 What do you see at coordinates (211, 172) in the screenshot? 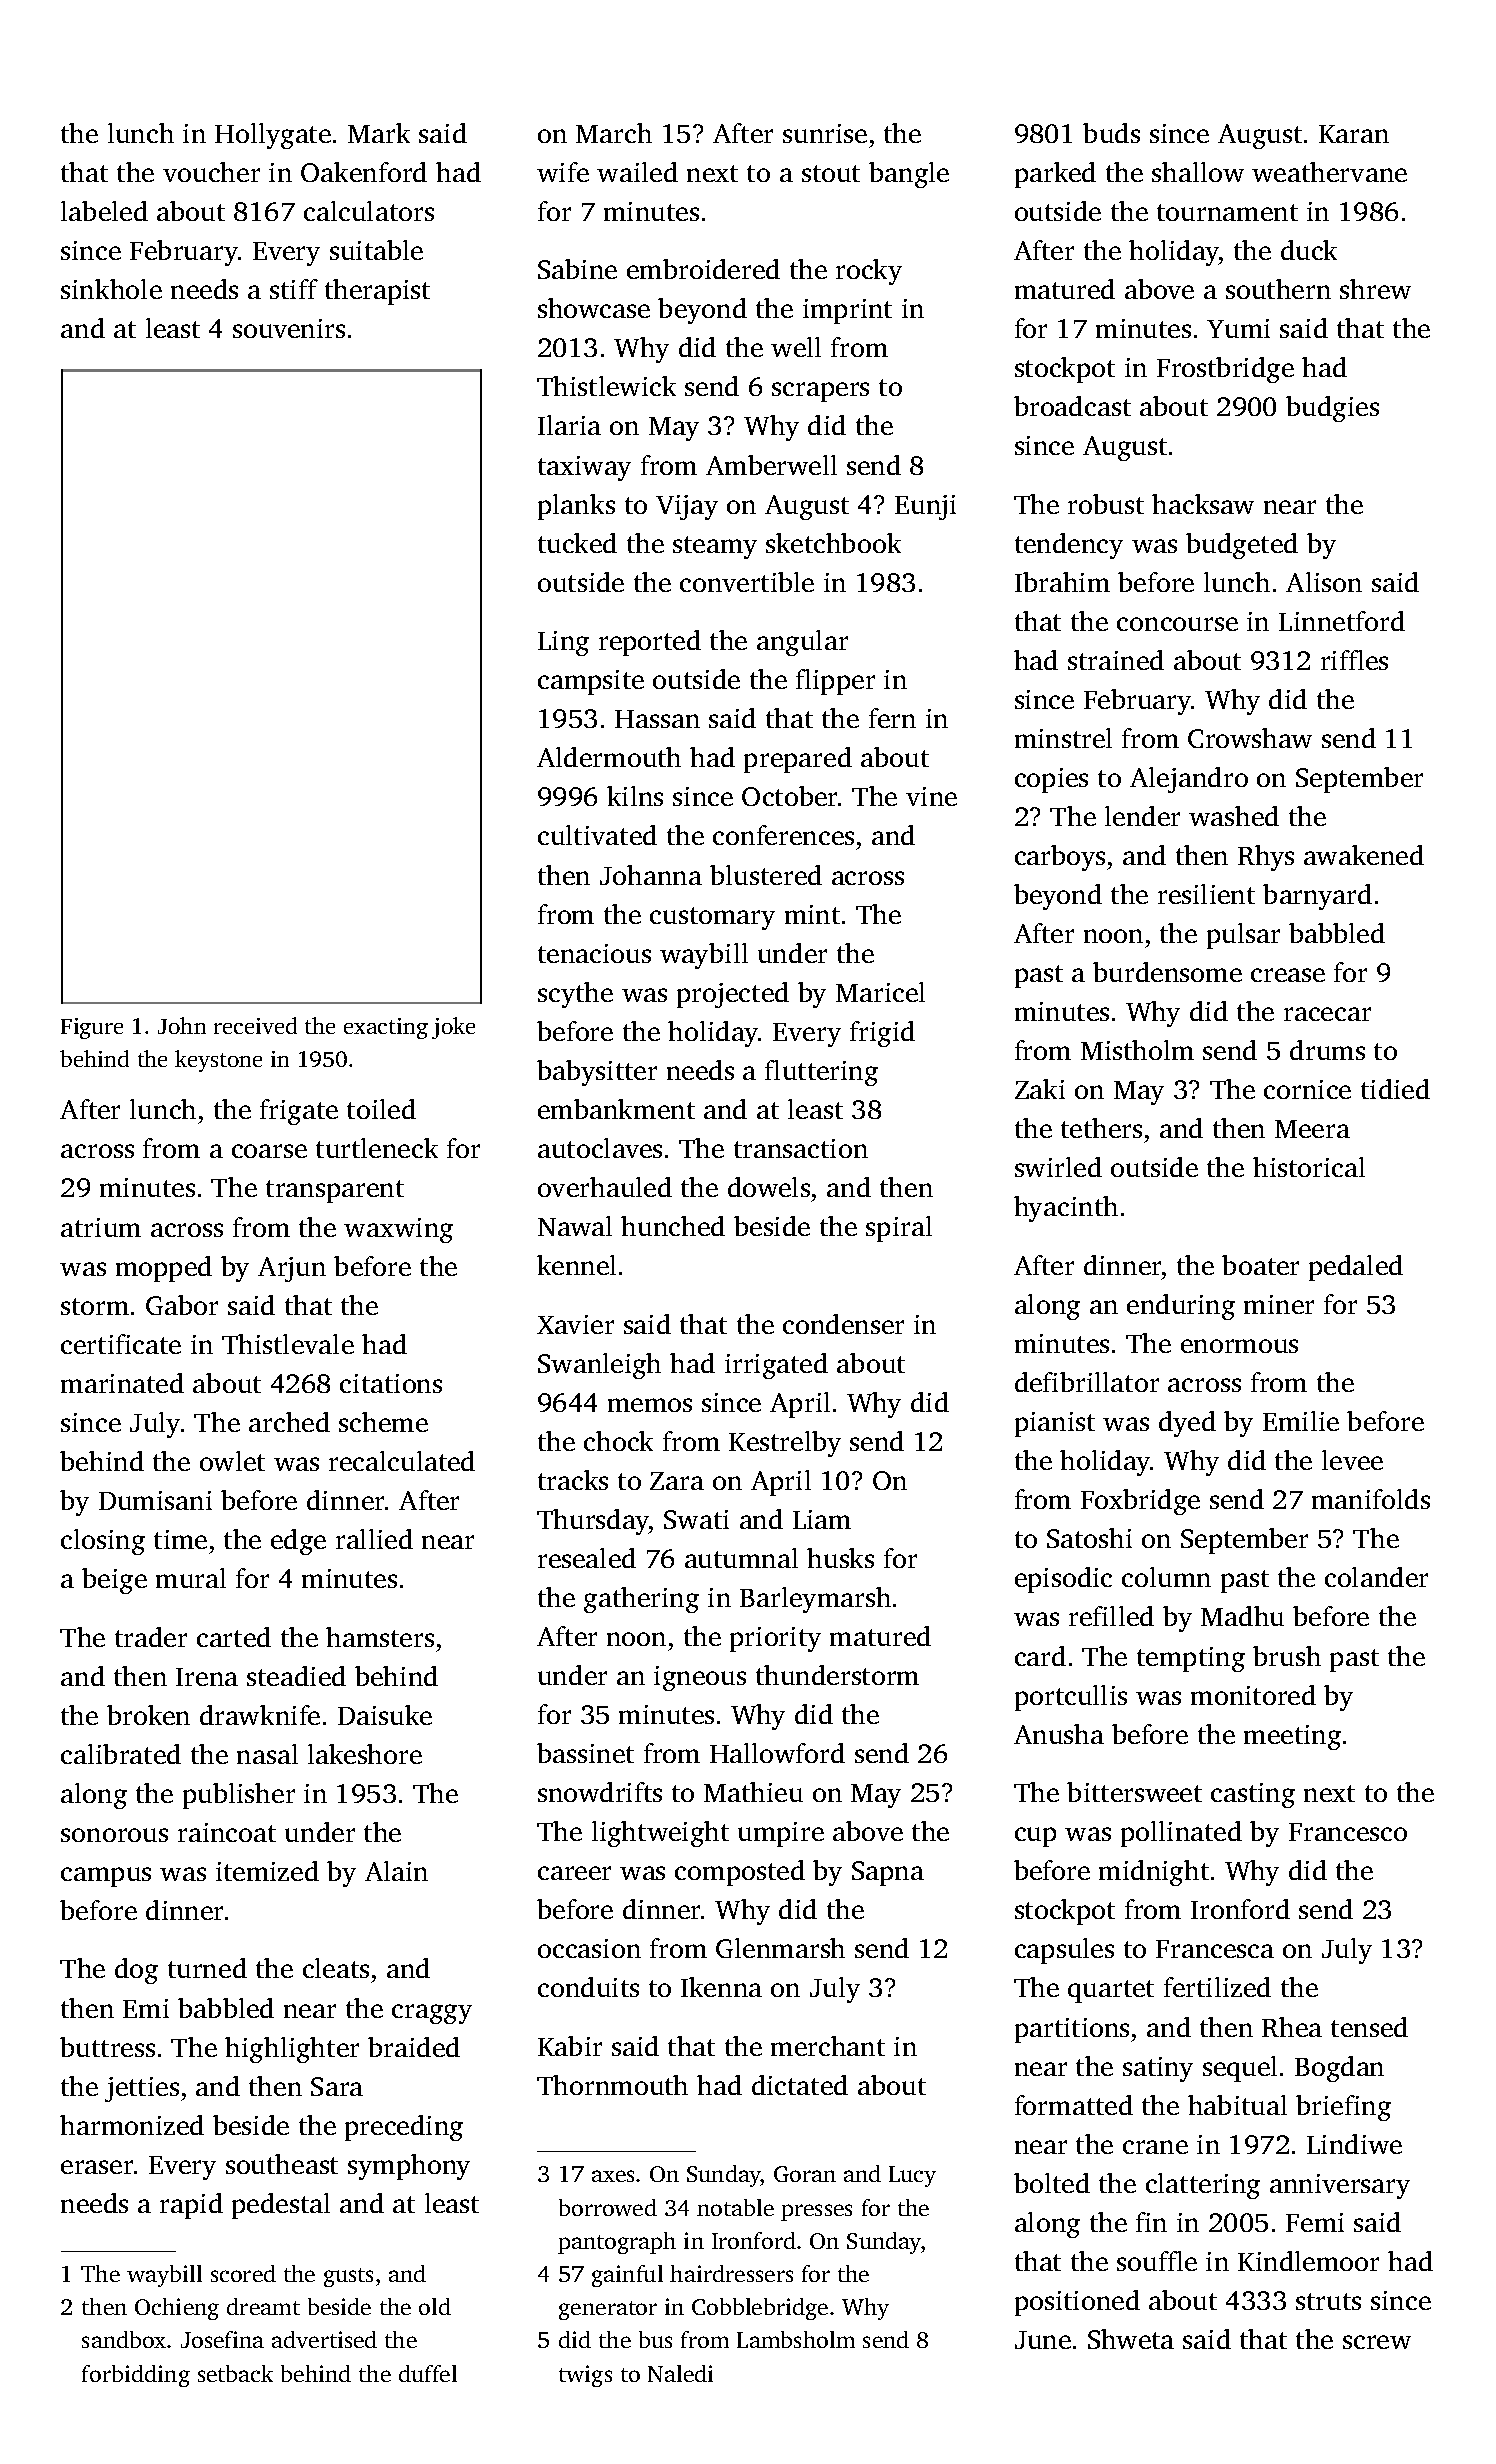
I see `voucher` at bounding box center [211, 172].
